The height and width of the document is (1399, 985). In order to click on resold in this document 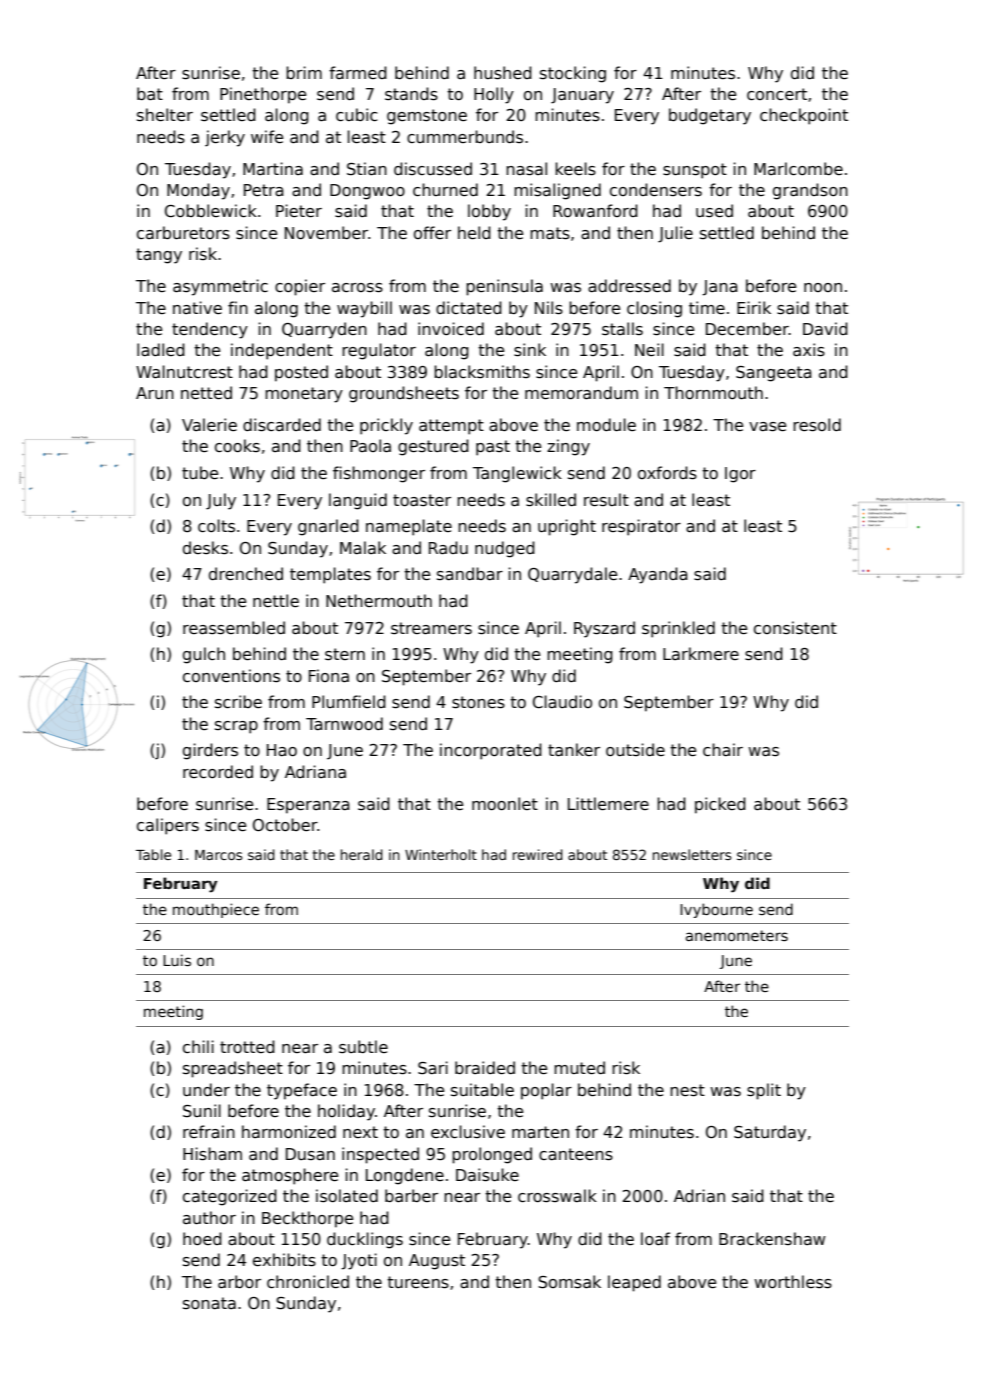, I will do `click(817, 425)`.
